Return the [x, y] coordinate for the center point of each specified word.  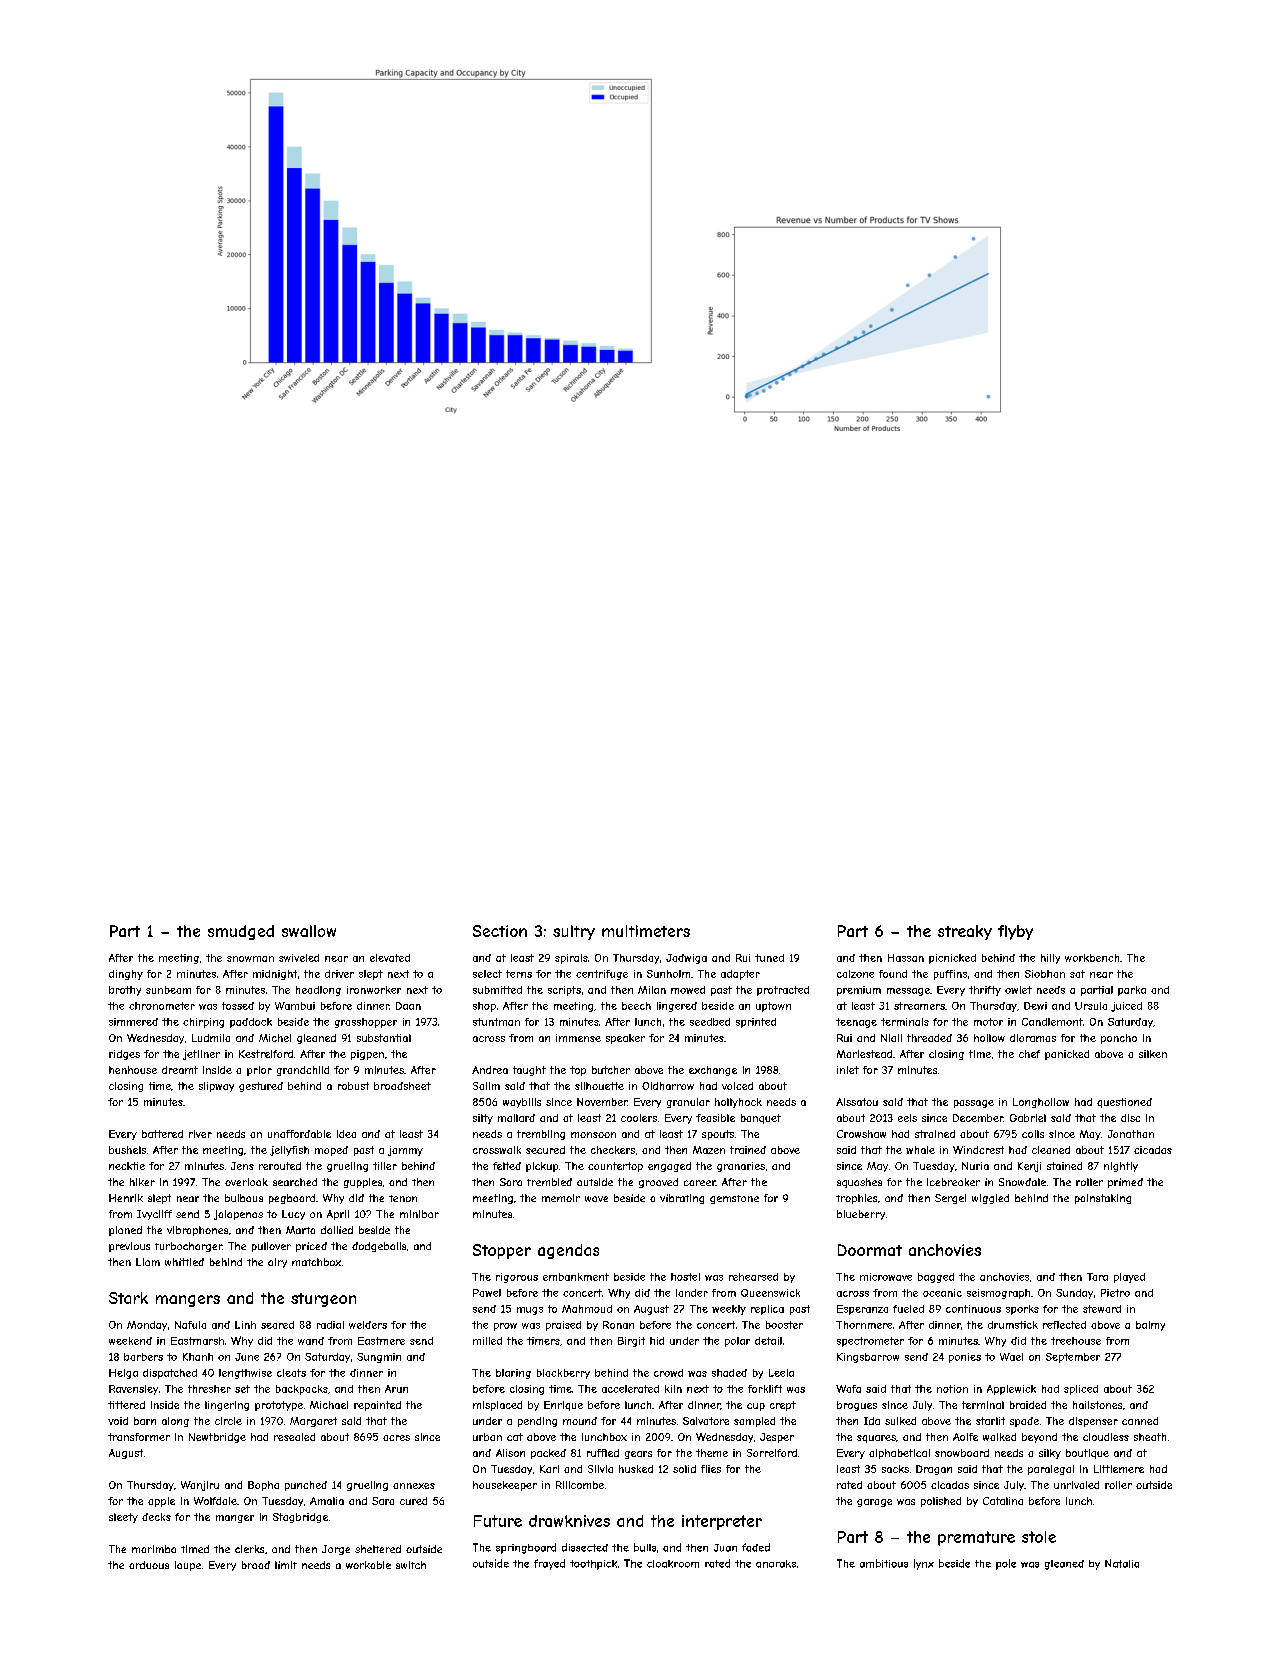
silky [1050, 1454]
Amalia [327, 1501]
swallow [309, 931]
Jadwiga [686, 959]
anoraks [776, 1564]
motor [988, 1022]
